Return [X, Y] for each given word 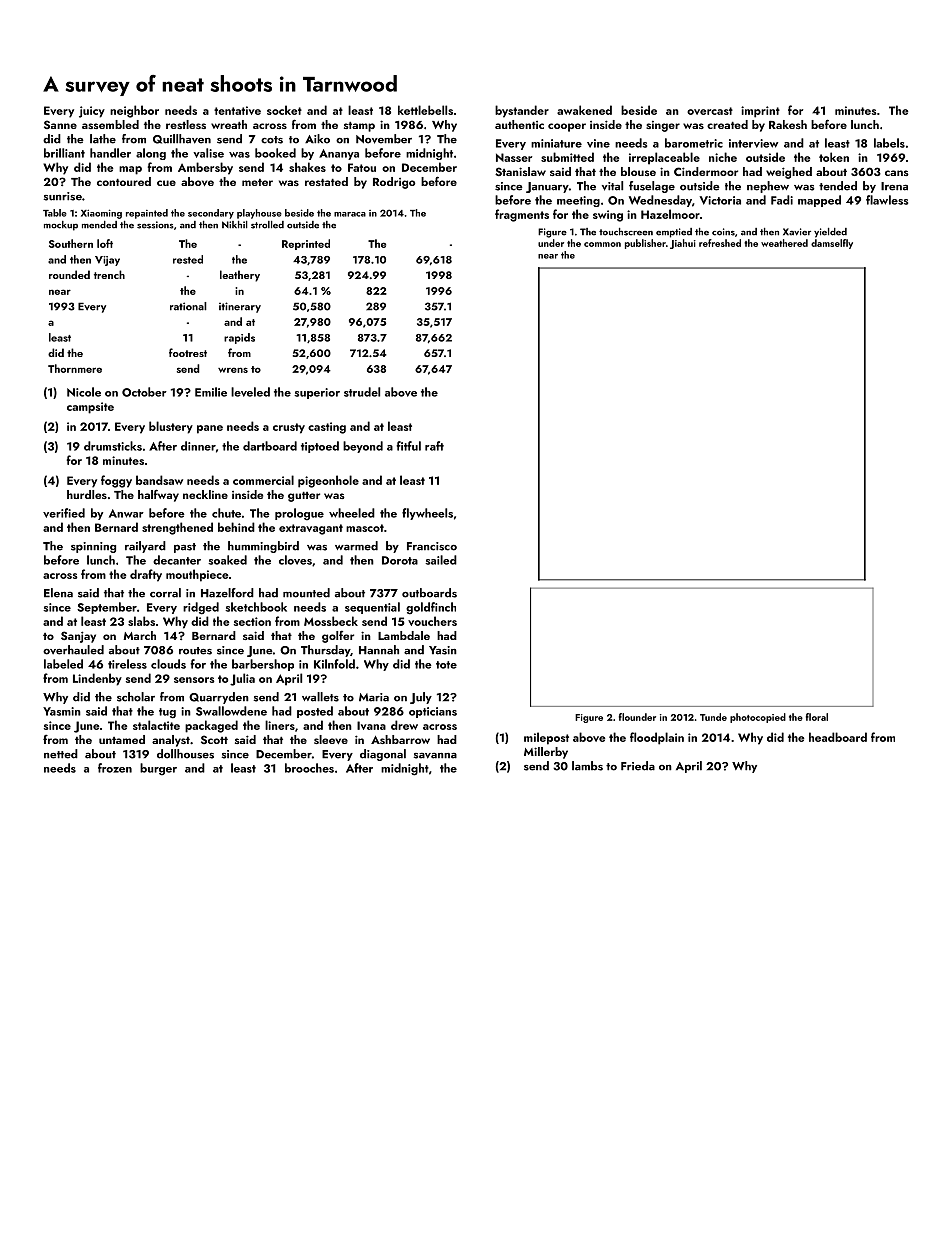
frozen [115, 768]
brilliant [64, 153]
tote [446, 665]
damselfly [832, 244]
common [602, 244]
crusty [289, 428]
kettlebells [425, 110]
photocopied [758, 718]
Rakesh [788, 124]
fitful [408, 446]
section [252, 621]
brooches [309, 768]
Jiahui [683, 244]
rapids [239, 338]
